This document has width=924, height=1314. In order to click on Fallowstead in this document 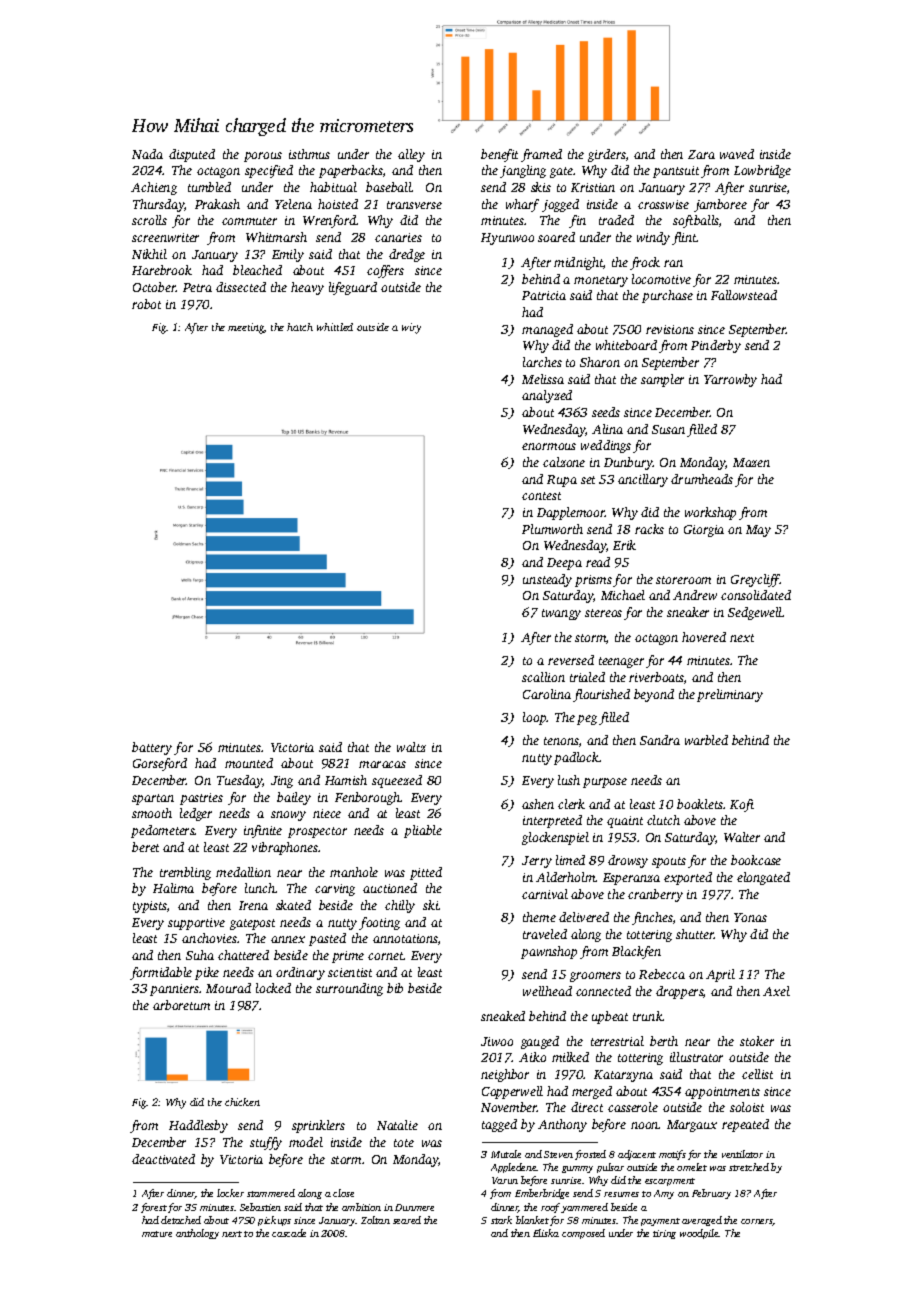, I will do `click(744, 295)`.
